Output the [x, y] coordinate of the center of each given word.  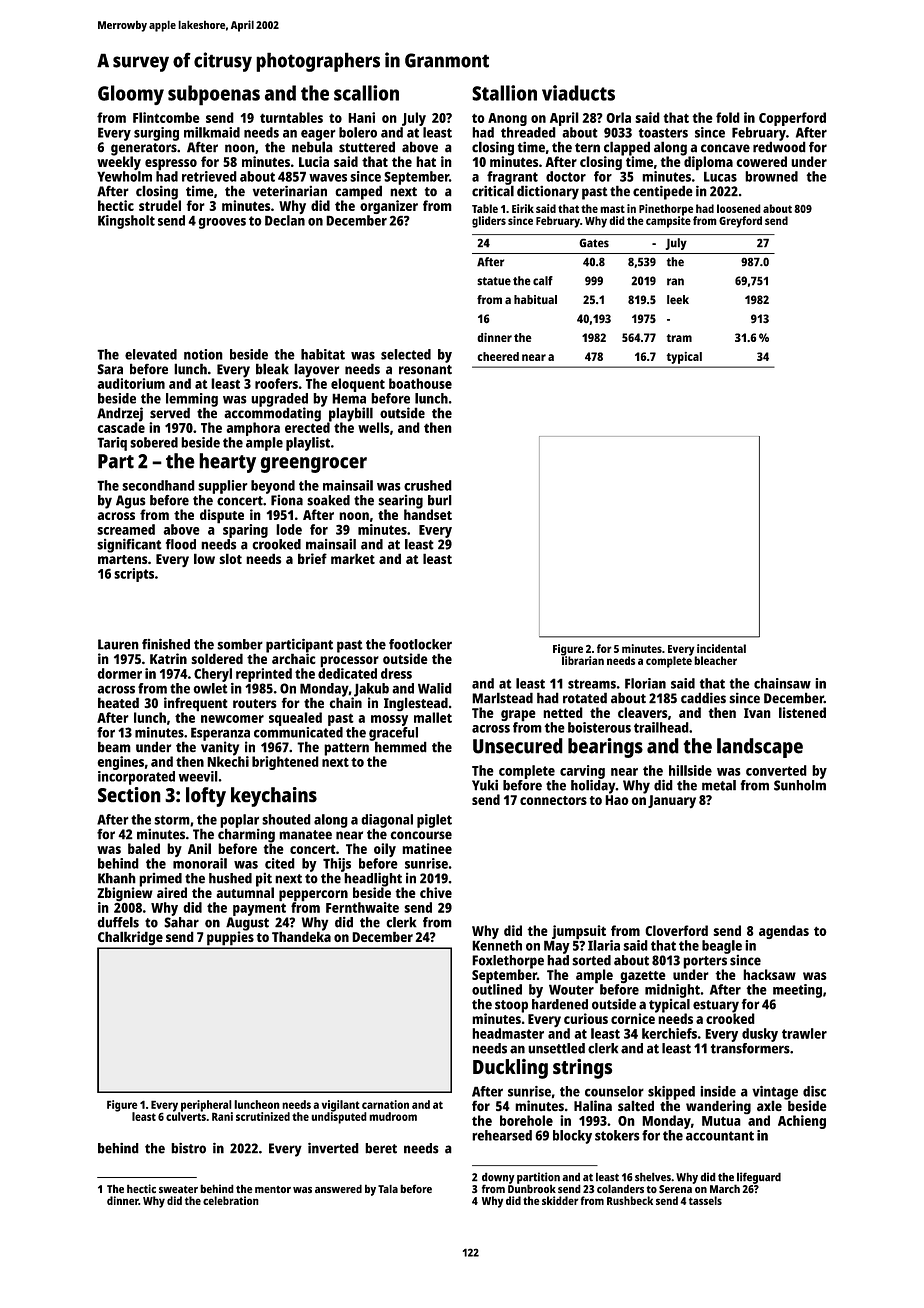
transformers [750, 1048]
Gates [594, 243]
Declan [285, 220]
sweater [178, 1189]
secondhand [158, 485]
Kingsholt [126, 222]
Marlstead [502, 698]
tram [679, 338]
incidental [721, 648]
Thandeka [301, 936]
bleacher [715, 660]
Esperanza [220, 734]
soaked [328, 500]
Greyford [740, 222]
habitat [323, 354]
